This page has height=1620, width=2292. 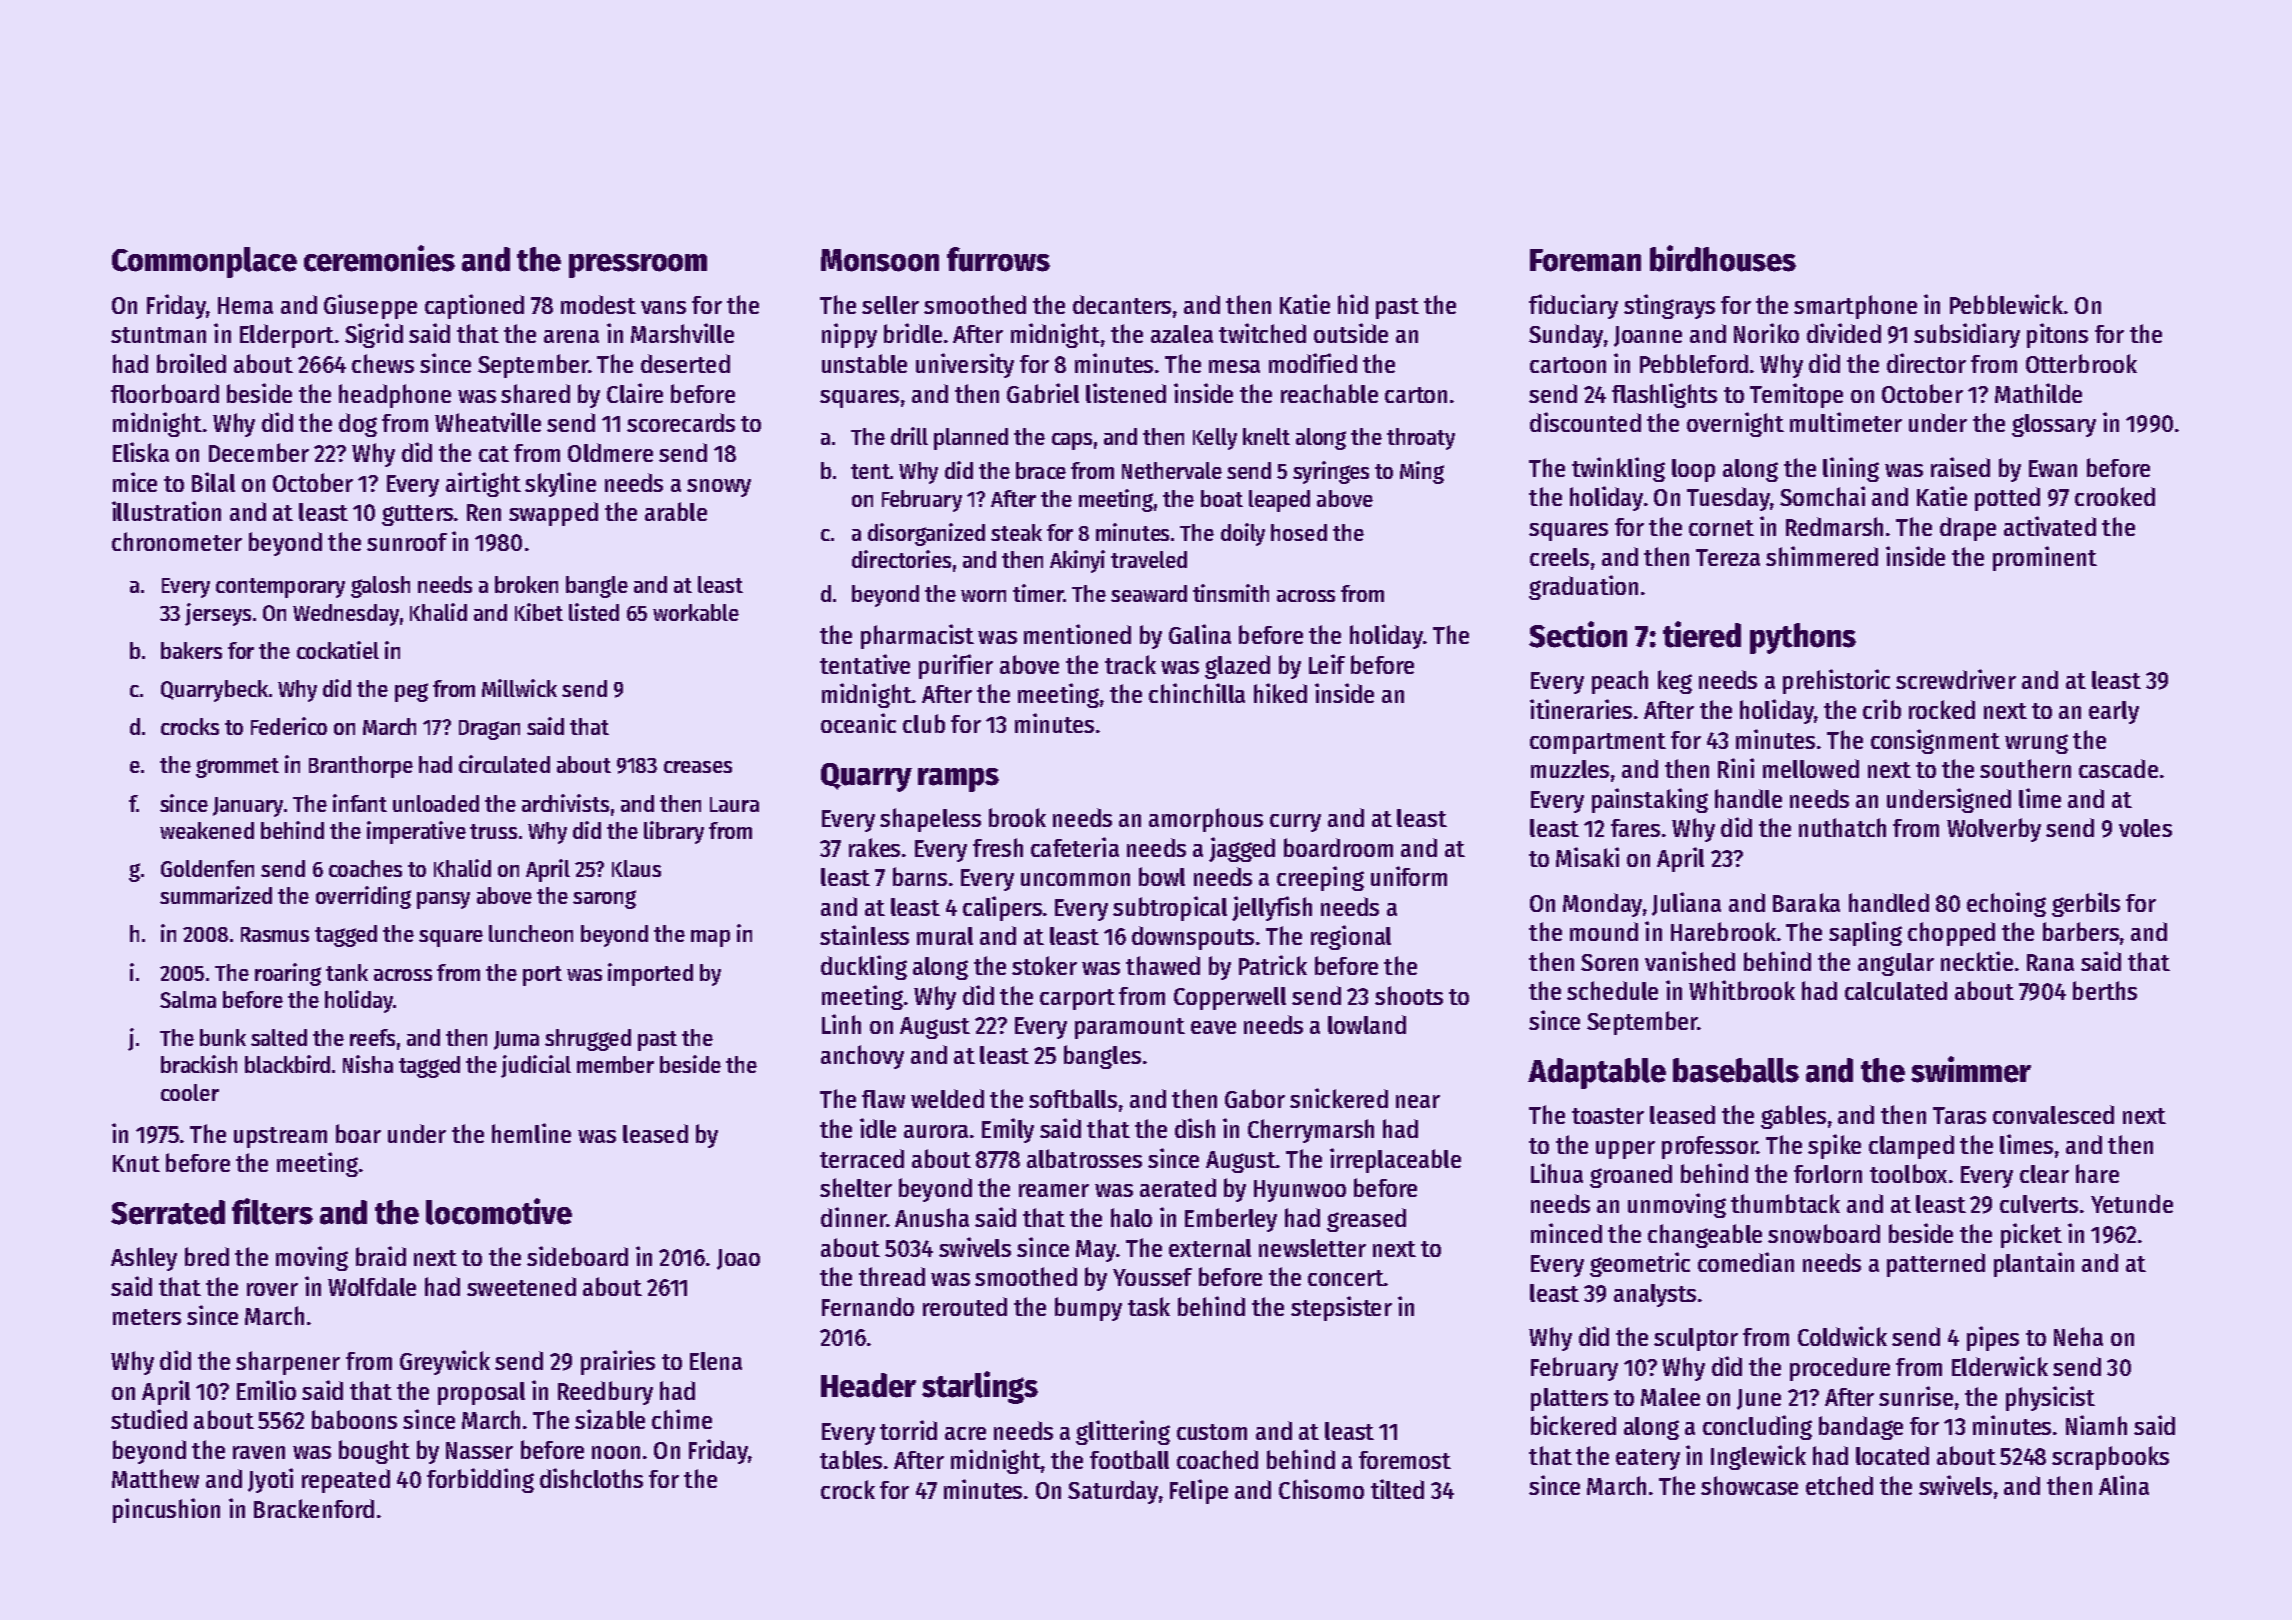 I want to click on pharmacist, so click(x=917, y=636).
